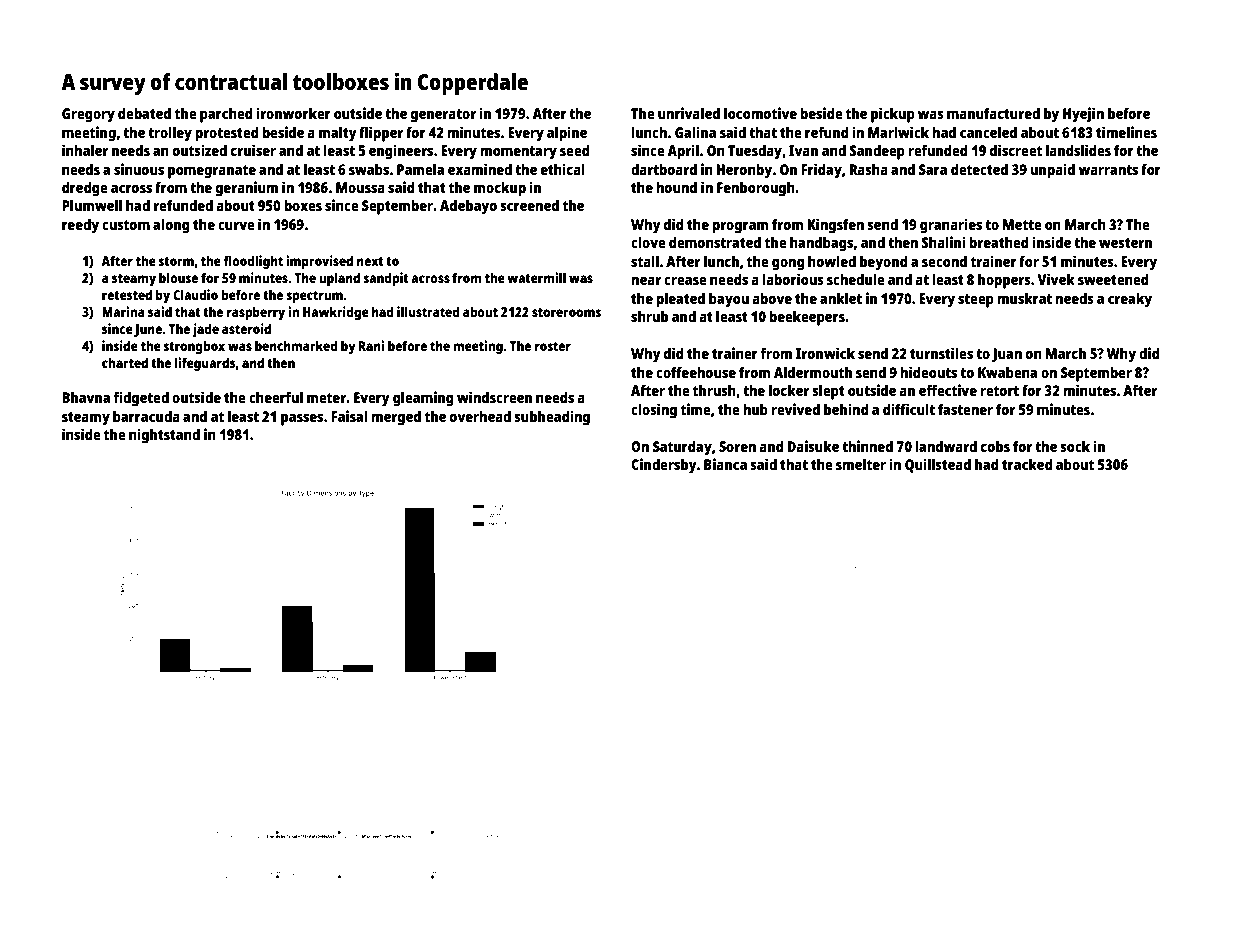 The height and width of the document is (952, 1233). What do you see at coordinates (965, 409) in the document?
I see `fastener` at bounding box center [965, 409].
